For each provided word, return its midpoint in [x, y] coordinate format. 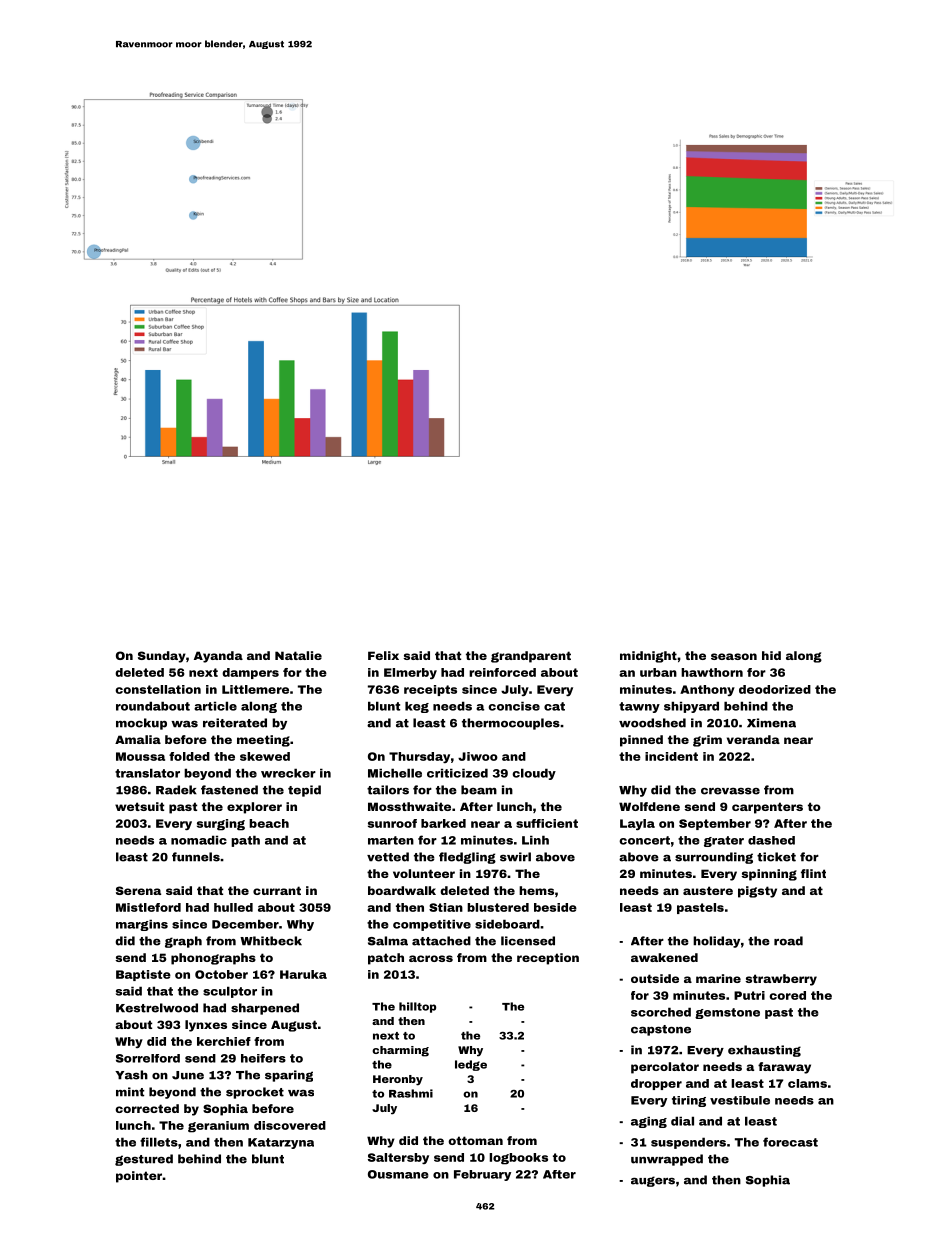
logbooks [518, 1159]
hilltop [417, 1007]
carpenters [767, 808]
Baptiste [143, 975]
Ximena [771, 723]
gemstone [727, 1013]
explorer [254, 808]
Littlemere [255, 689]
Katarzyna [281, 1143]
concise [514, 706]
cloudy [534, 774]
